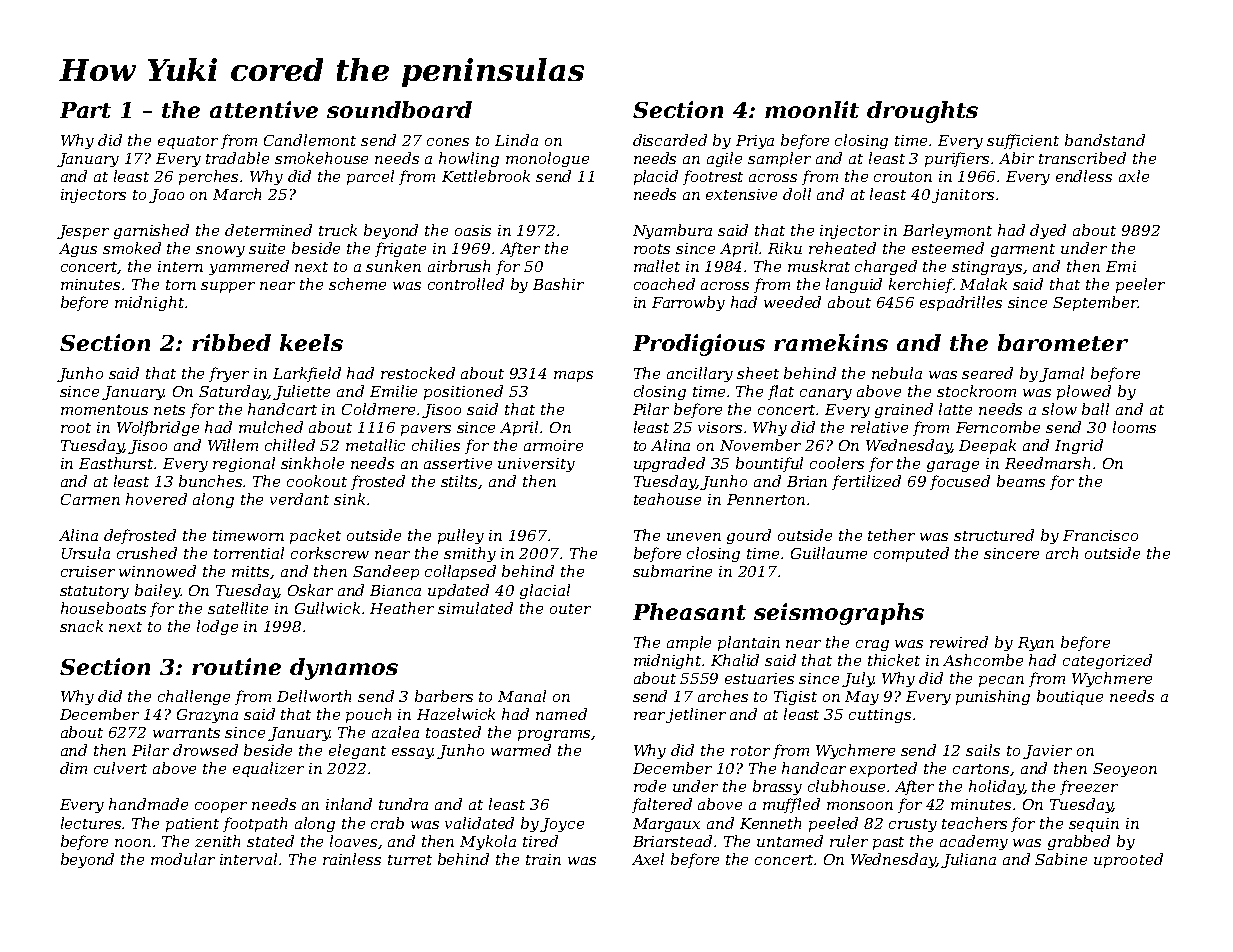 This screenshot has width=1233, height=952. Describe the element at coordinates (1100, 535) in the screenshot. I see `Francisco` at that location.
